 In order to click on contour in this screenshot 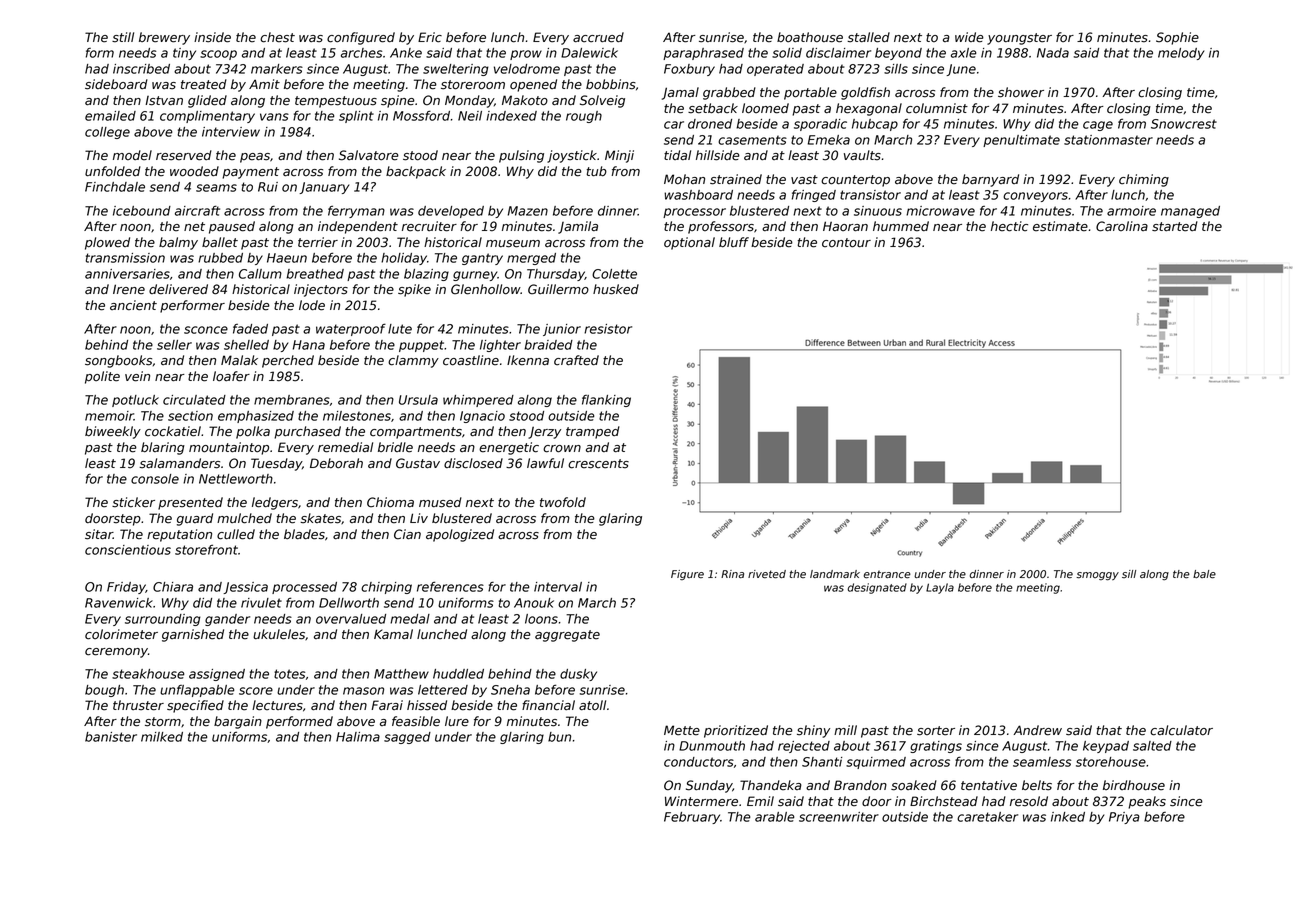, I will do `click(846, 243)`.
